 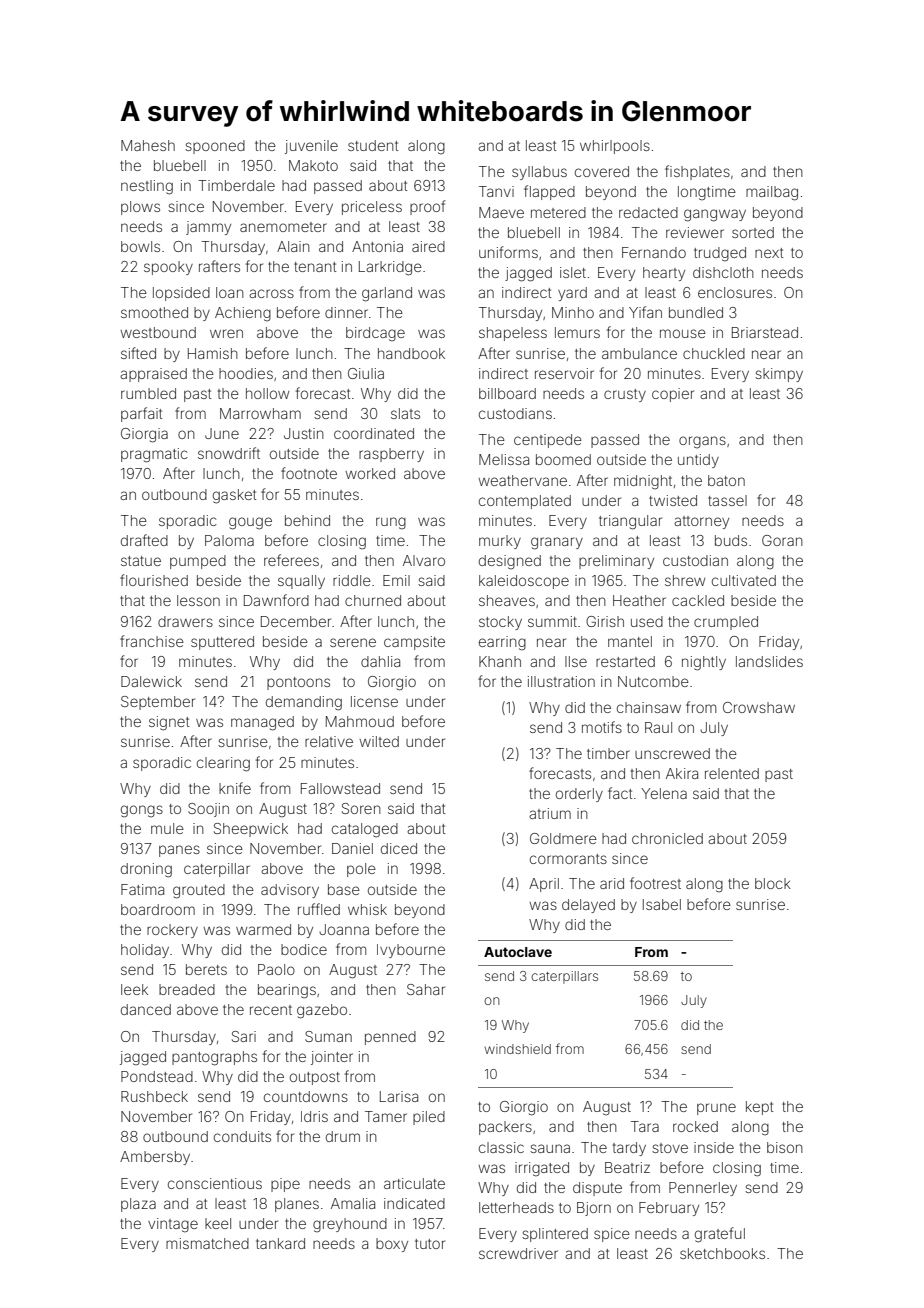 I want to click on screwdriver, so click(x=518, y=1253).
